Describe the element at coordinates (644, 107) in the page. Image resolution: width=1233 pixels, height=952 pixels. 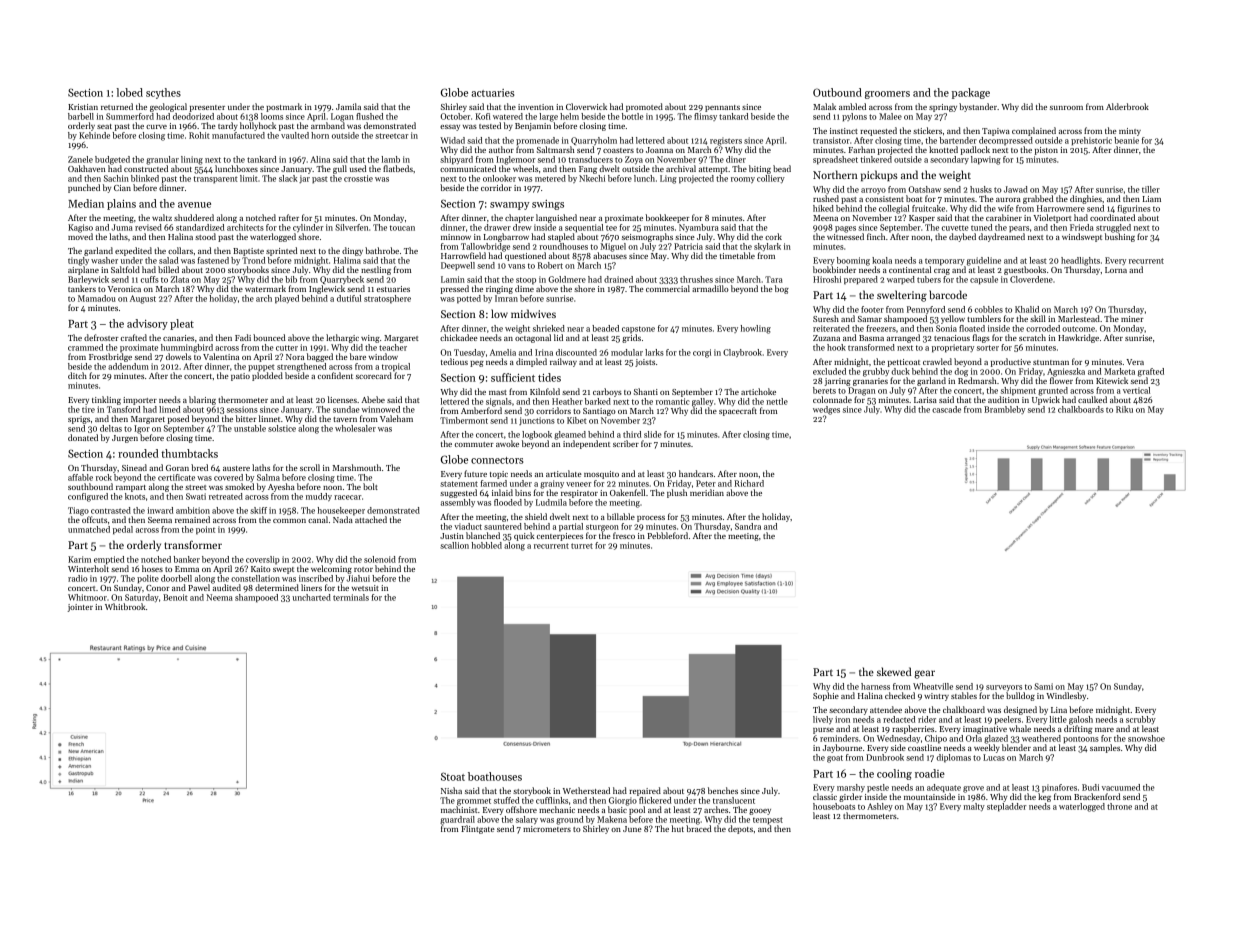
I see `promoted` at that location.
